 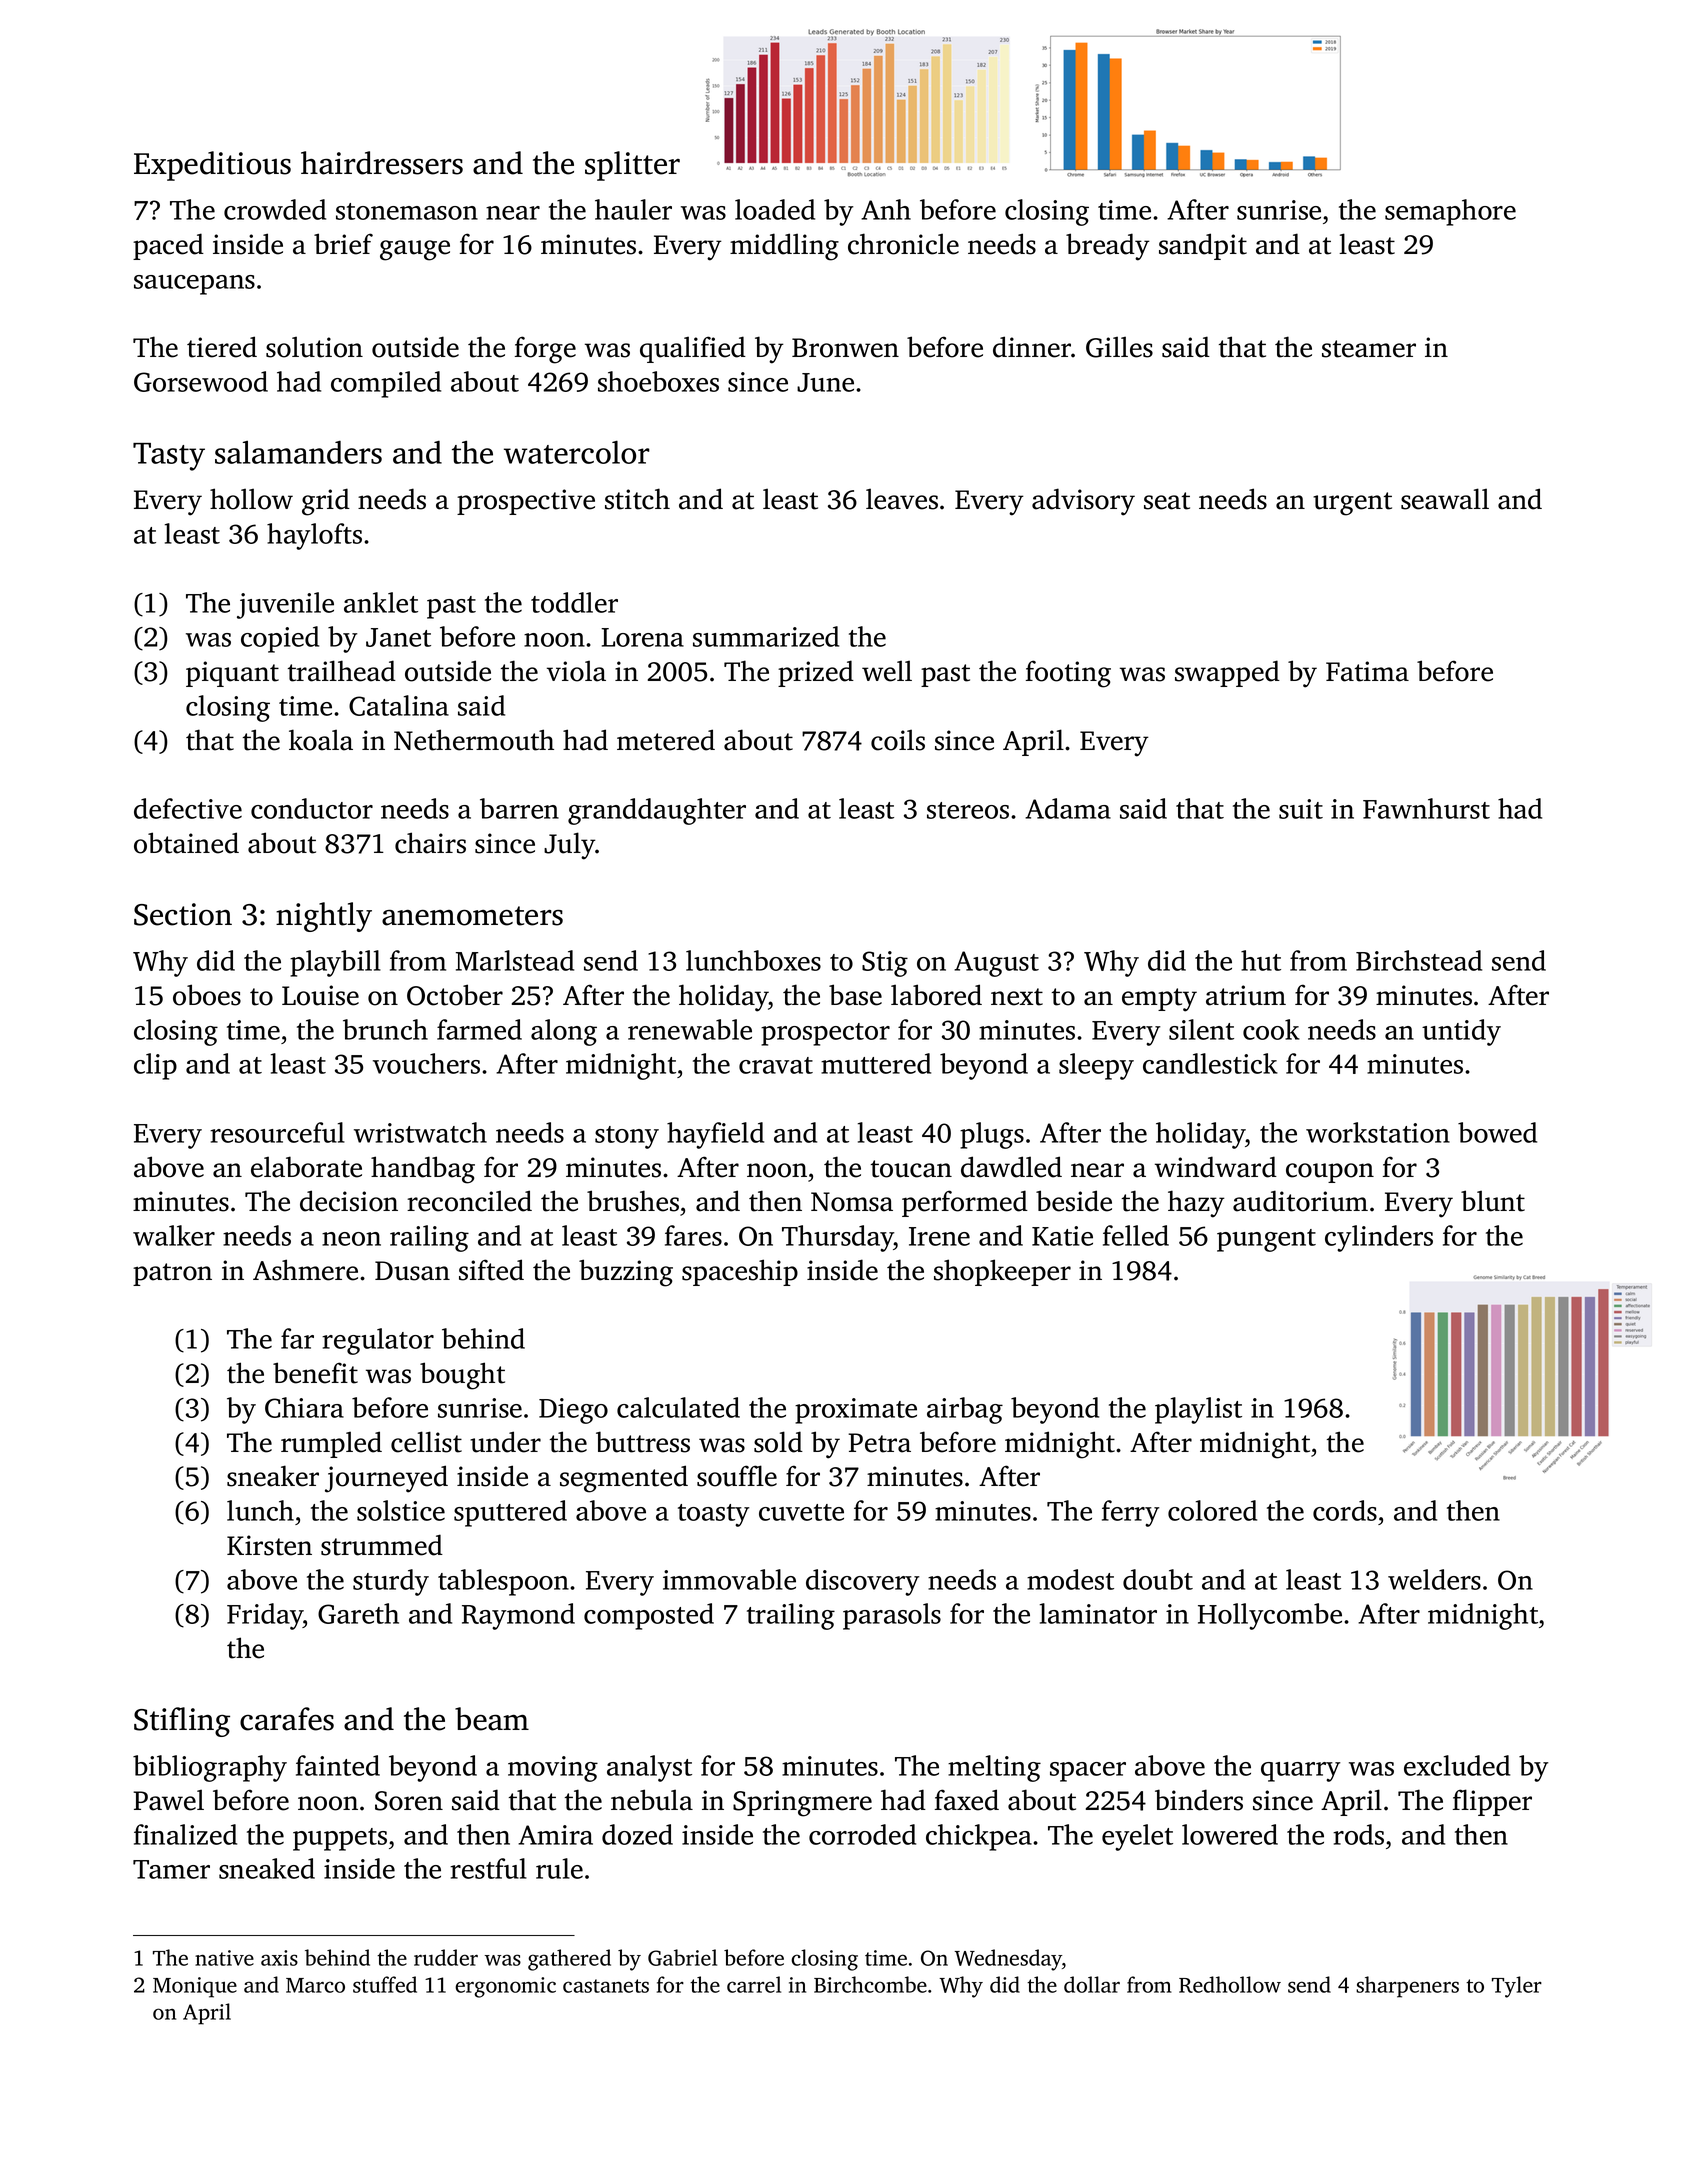 What do you see at coordinates (1367, 671) in the image?
I see `Fatima` at bounding box center [1367, 671].
